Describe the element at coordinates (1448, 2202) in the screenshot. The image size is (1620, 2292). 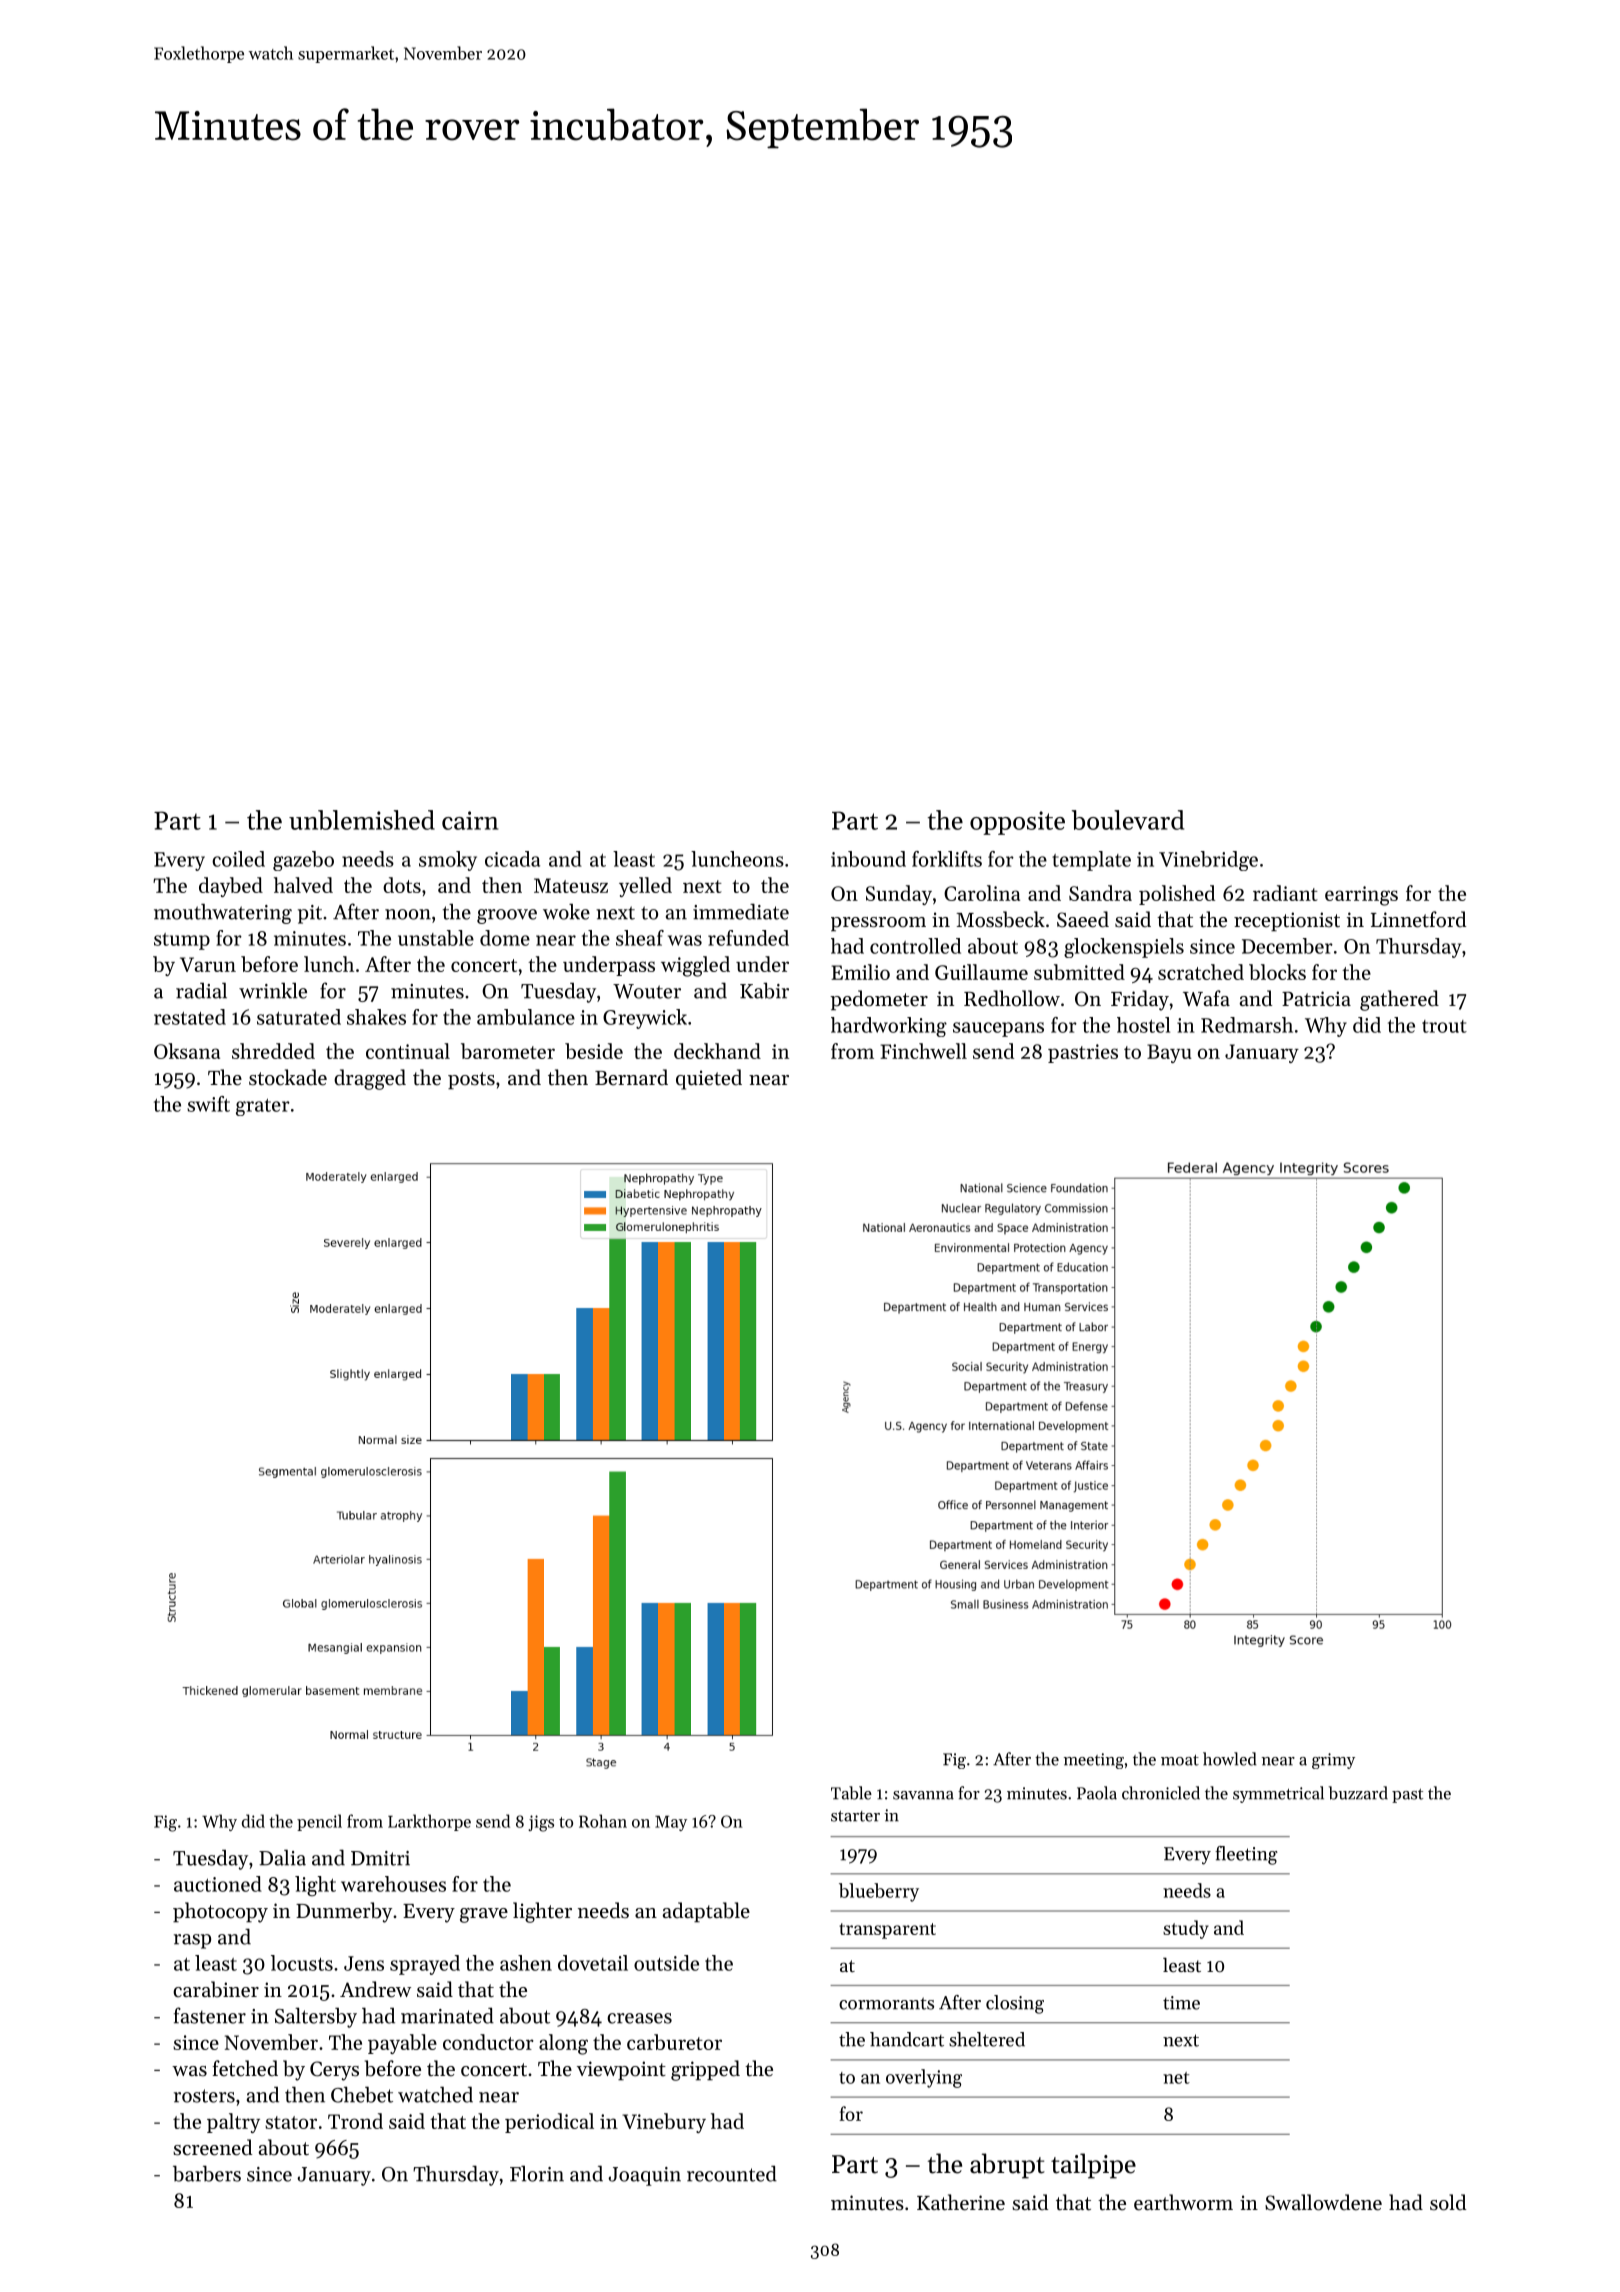
I see `sold` at that location.
